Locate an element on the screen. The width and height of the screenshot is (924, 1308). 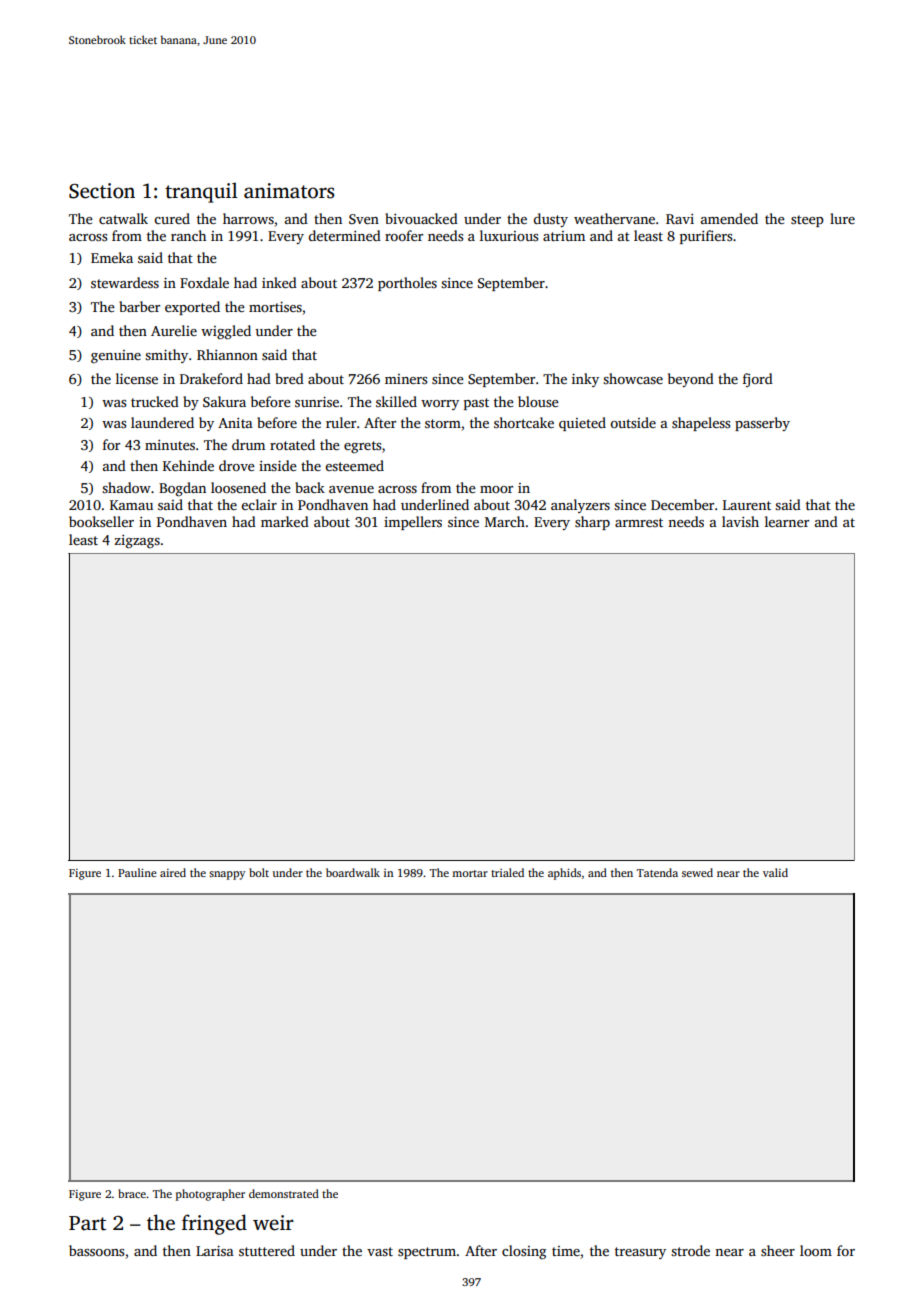
trialed is located at coordinates (507, 872).
